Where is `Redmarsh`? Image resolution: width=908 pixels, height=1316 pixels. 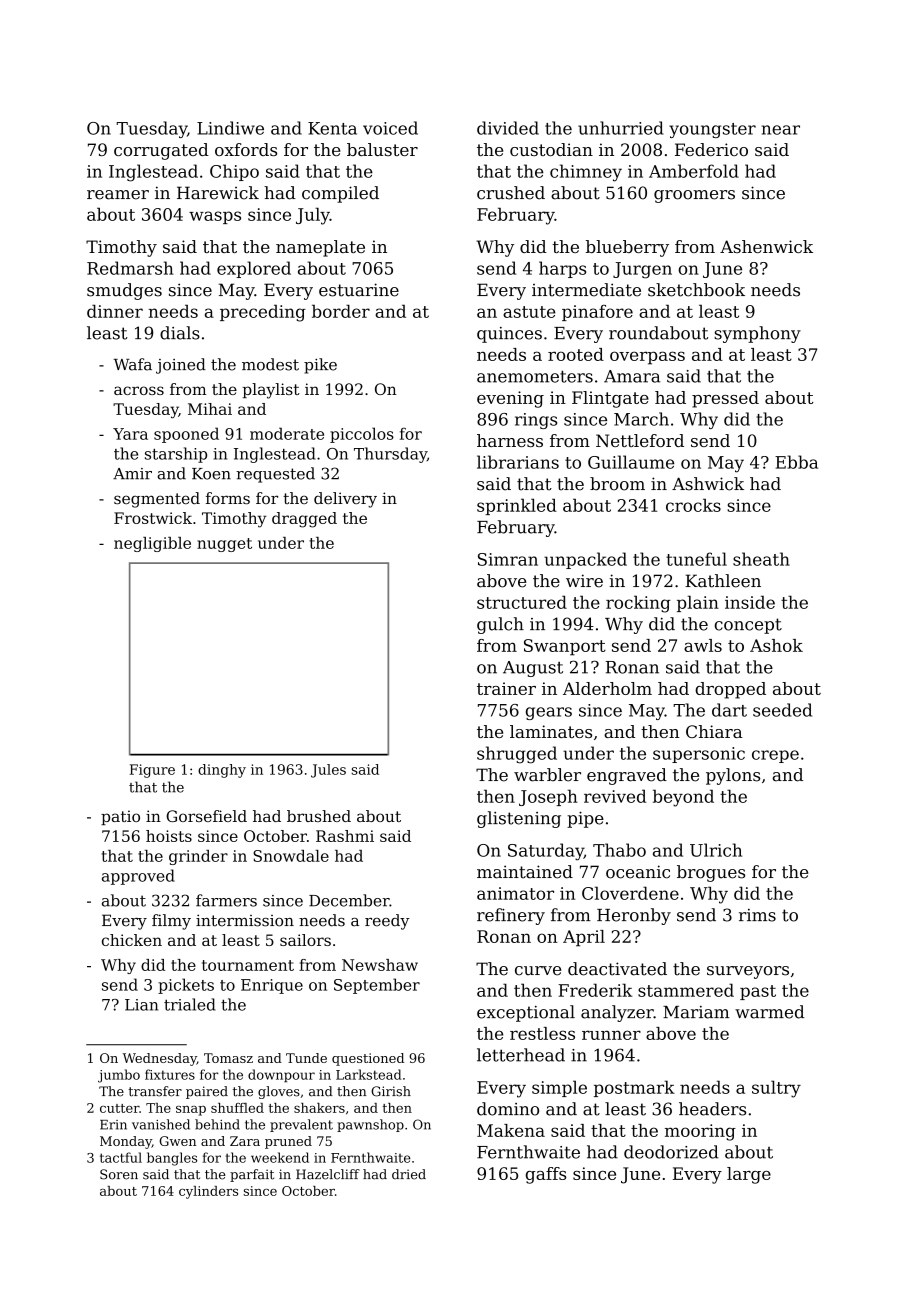 Redmarsh is located at coordinates (130, 268).
